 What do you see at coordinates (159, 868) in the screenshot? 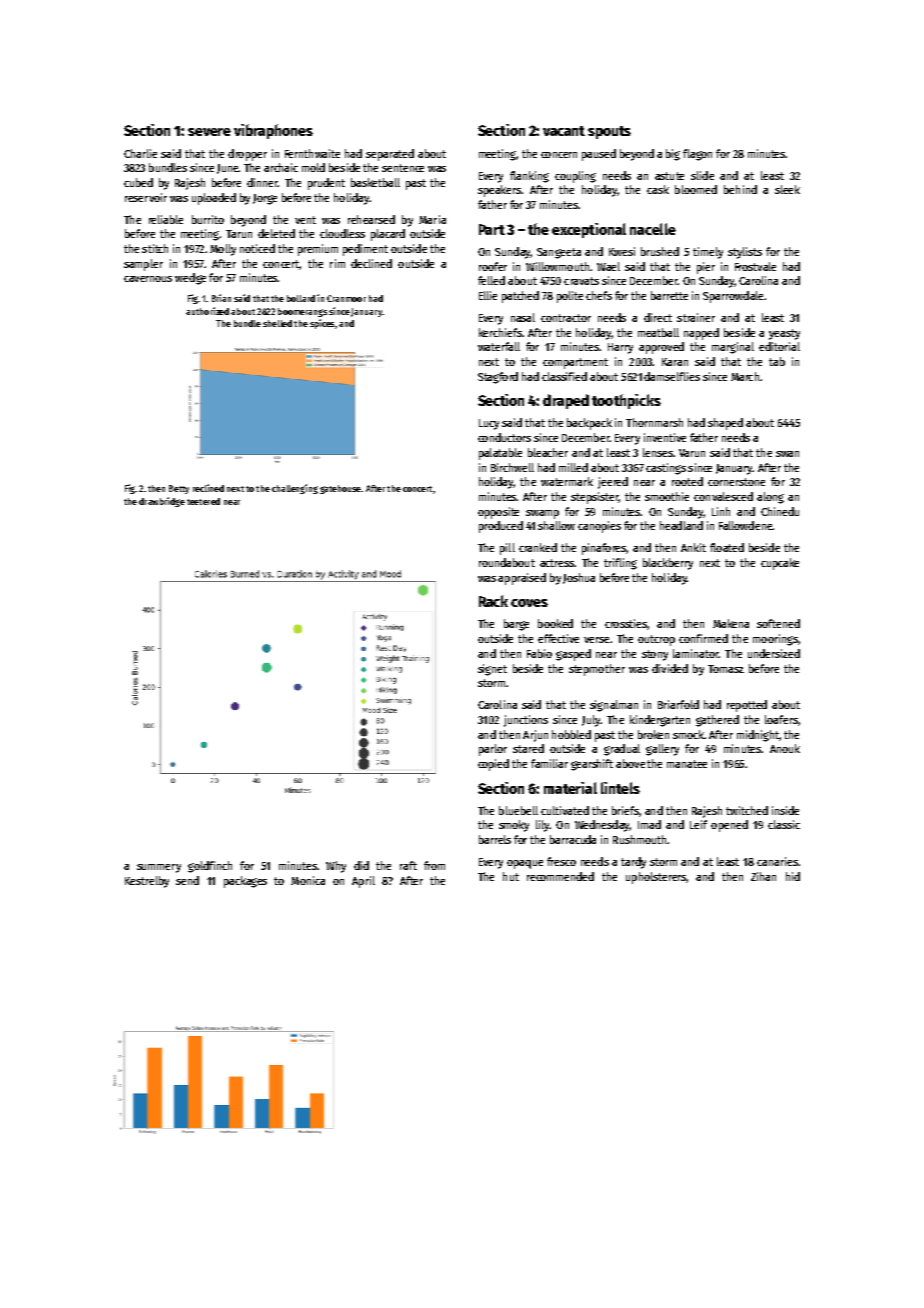
I see `summery` at bounding box center [159, 868].
